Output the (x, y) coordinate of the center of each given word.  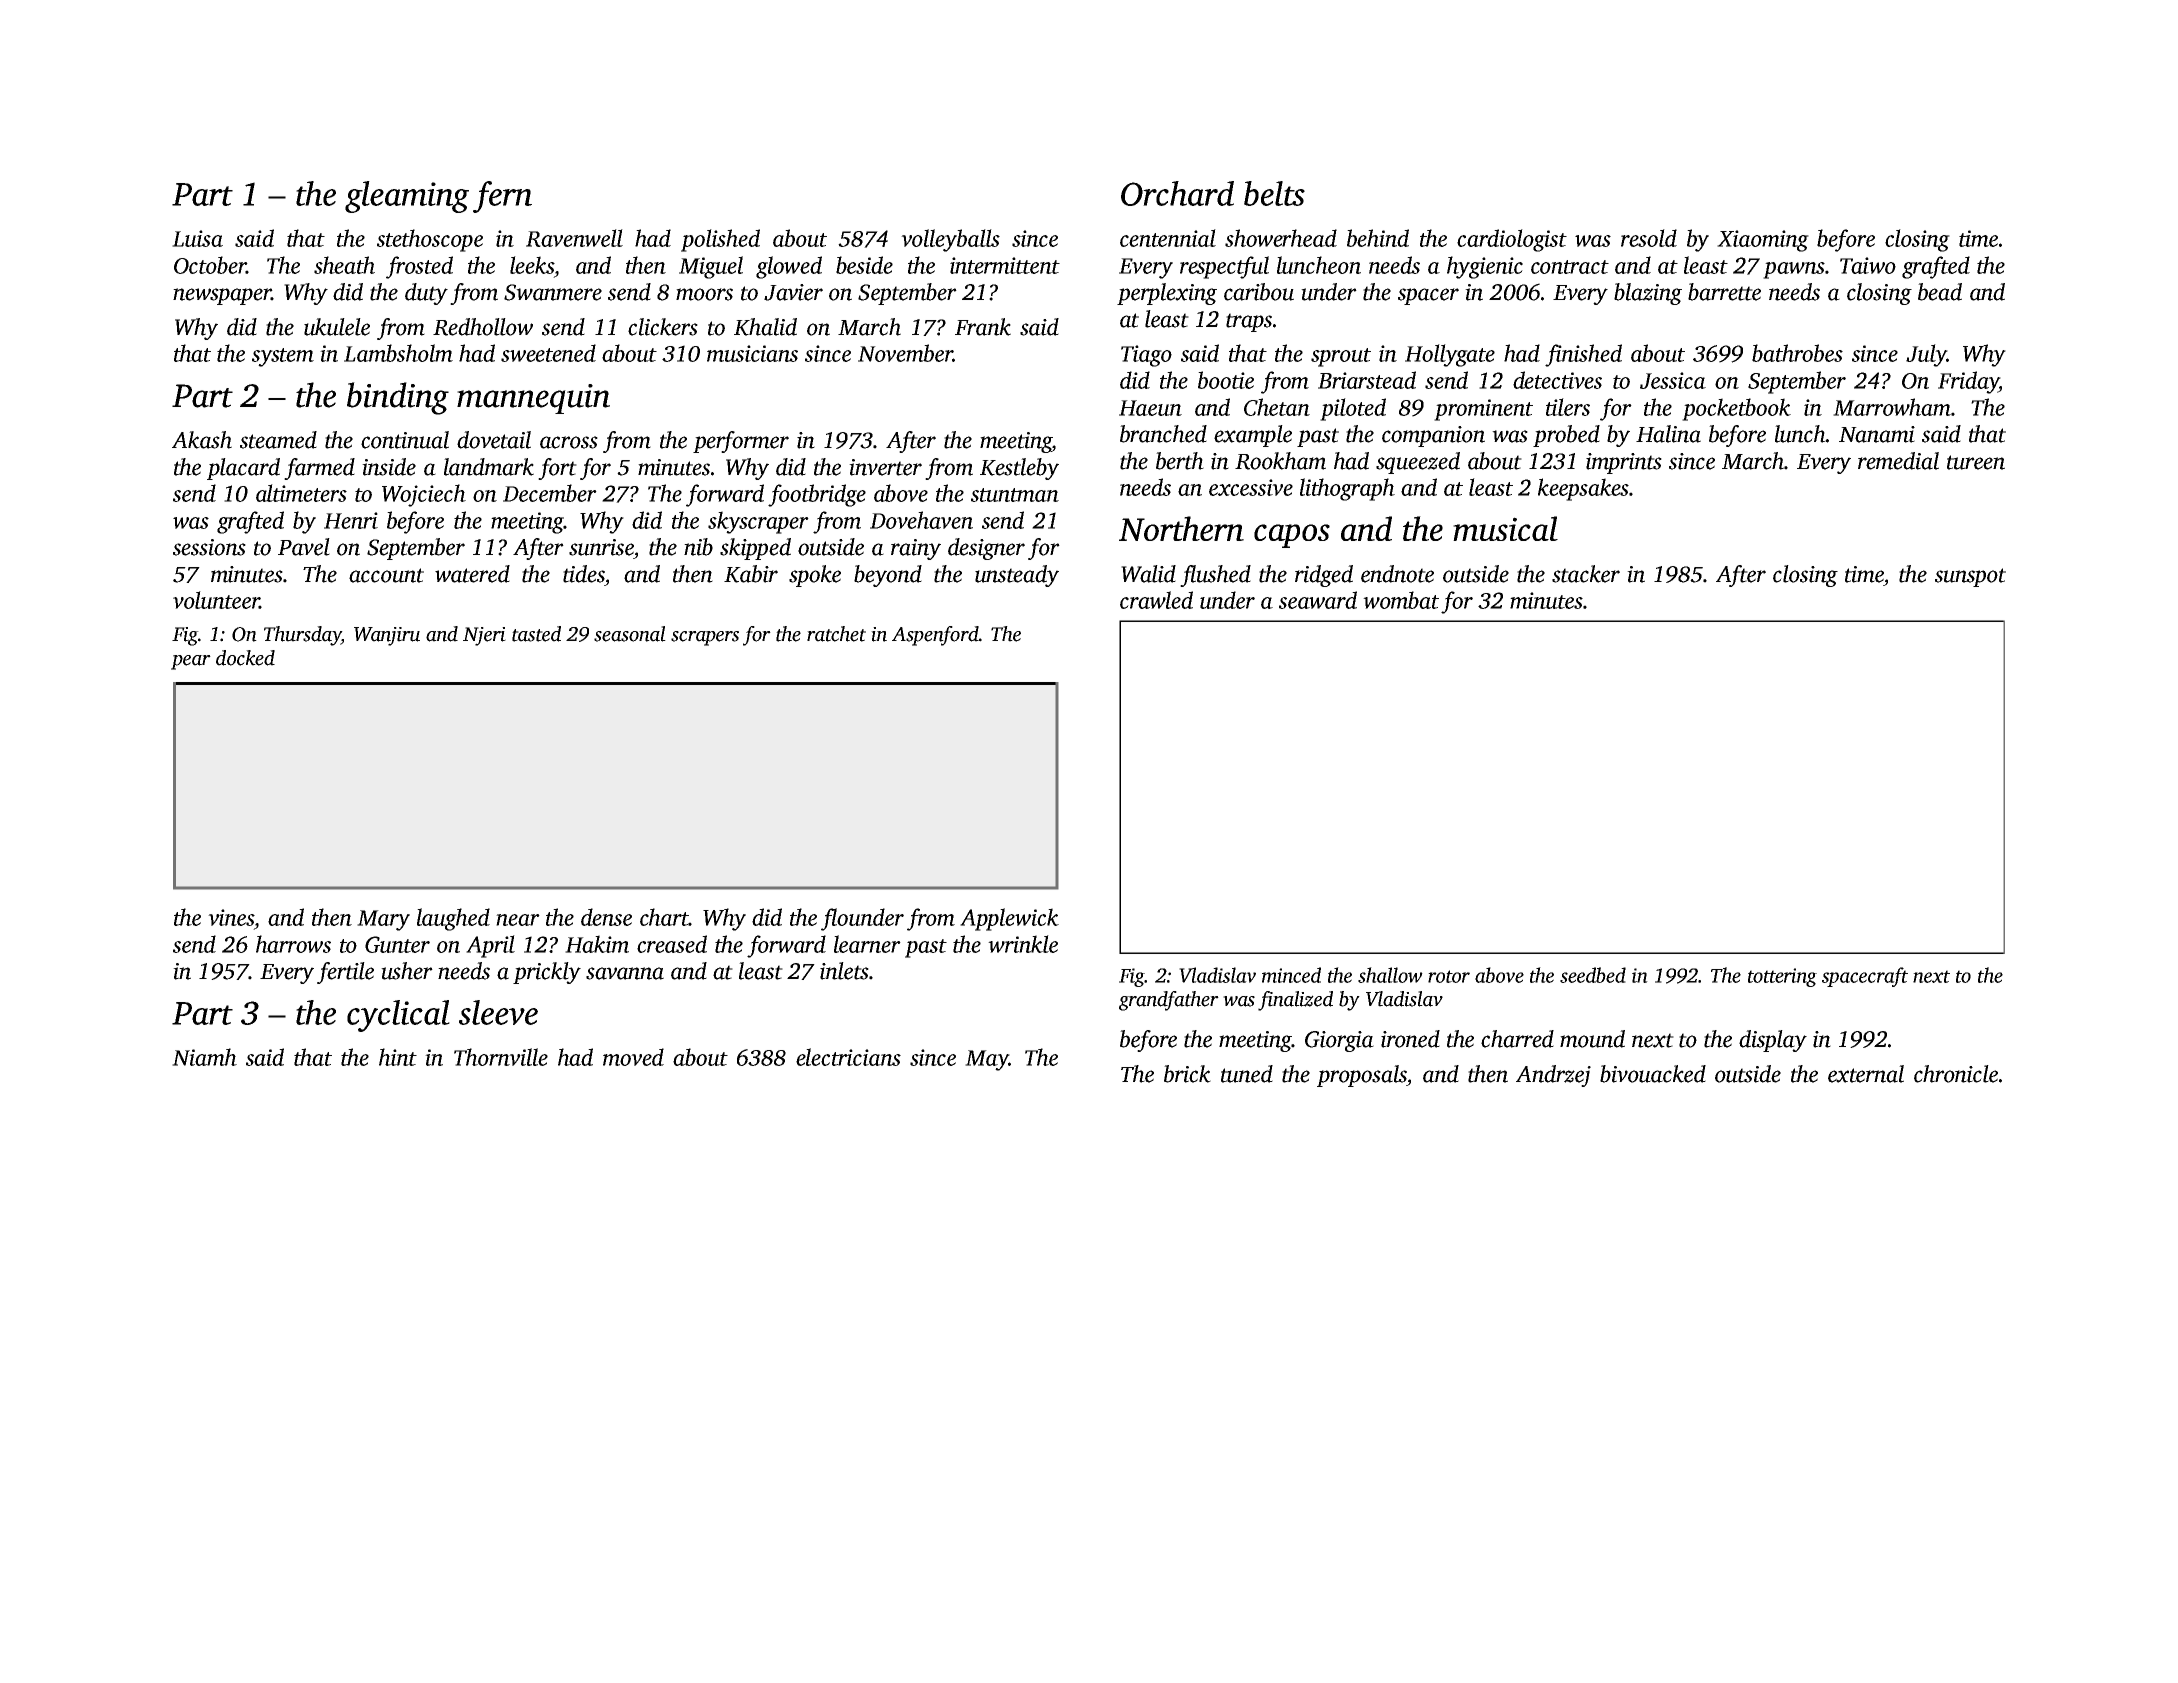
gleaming (407, 197)
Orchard (1177, 193)
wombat (1401, 600)
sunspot (1970, 577)
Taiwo (1868, 265)
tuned (1247, 1074)
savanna (625, 973)
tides (584, 574)
